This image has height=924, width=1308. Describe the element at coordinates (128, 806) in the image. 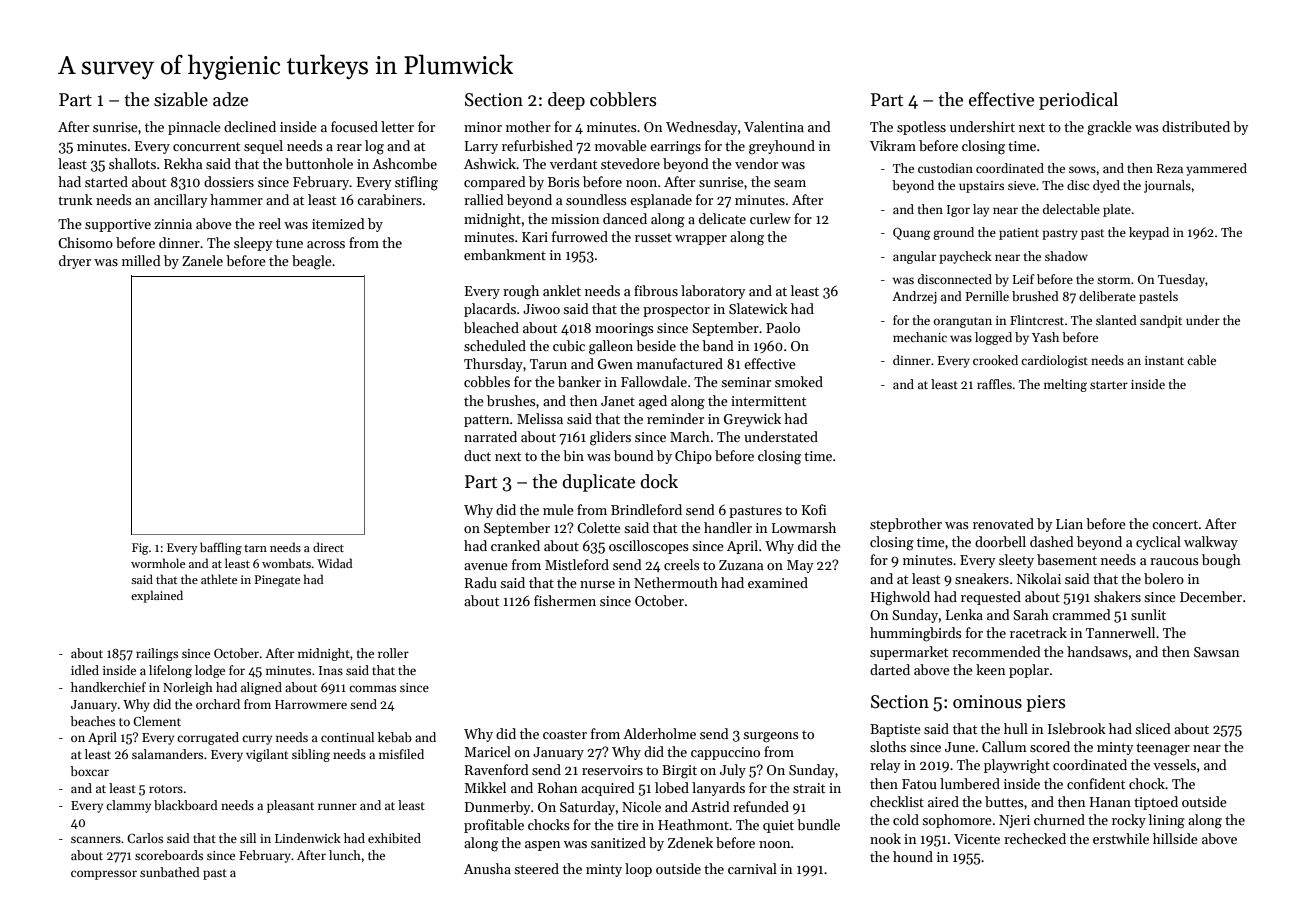

I see `clammy` at that location.
